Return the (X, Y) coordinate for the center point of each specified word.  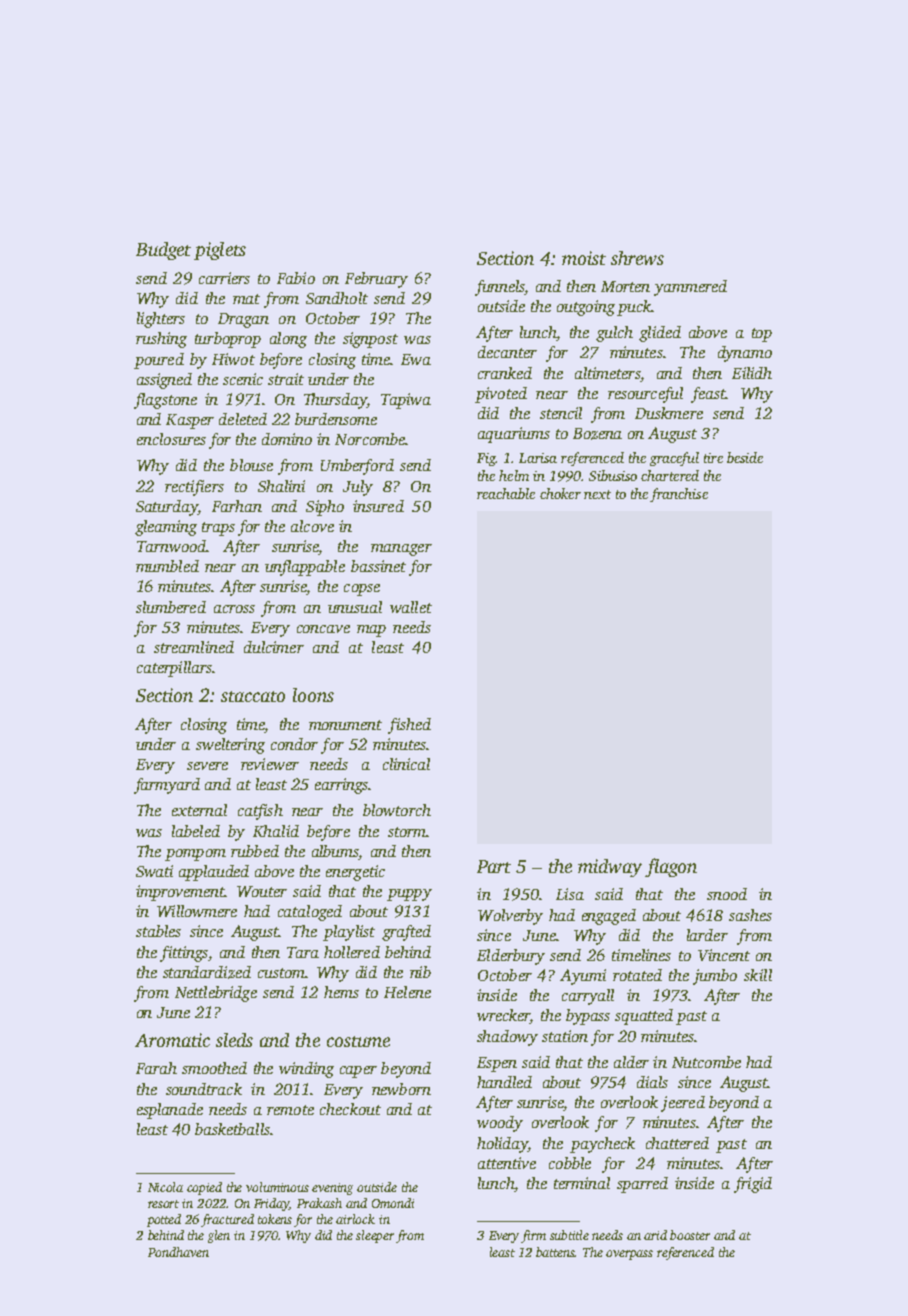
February (376, 280)
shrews (637, 258)
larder (707, 935)
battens (555, 1252)
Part (494, 866)
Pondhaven (178, 1252)
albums (335, 851)
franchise (679, 495)
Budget (163, 251)
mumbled (167, 566)
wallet (411, 607)
